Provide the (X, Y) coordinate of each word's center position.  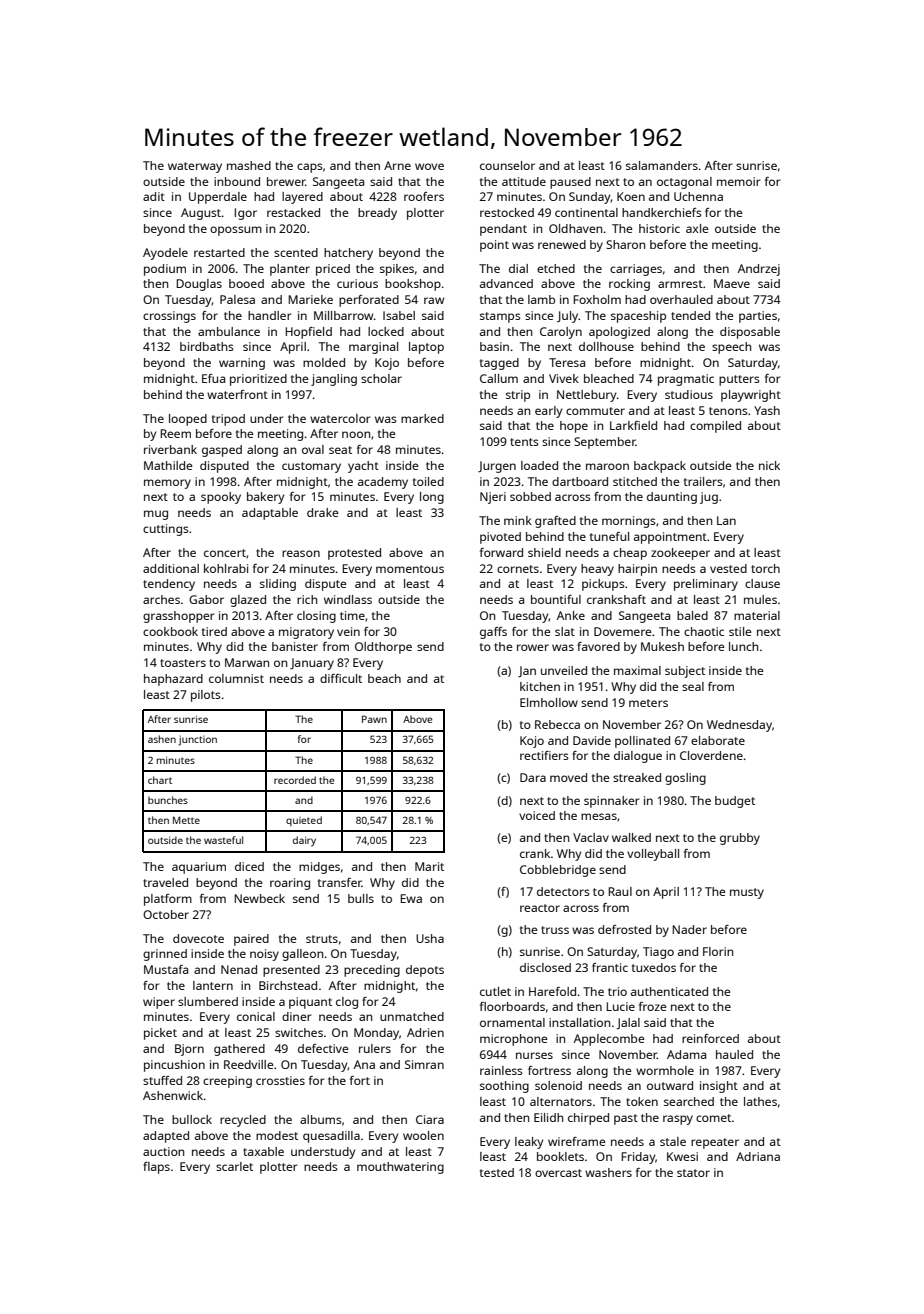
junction (197, 740)
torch (765, 568)
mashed (249, 165)
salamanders (662, 165)
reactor (540, 908)
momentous (410, 569)
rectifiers (544, 755)
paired (251, 940)
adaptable (270, 514)
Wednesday (739, 726)
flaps (156, 1168)
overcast (558, 1173)
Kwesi (682, 1156)
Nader (689, 929)
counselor (507, 165)
